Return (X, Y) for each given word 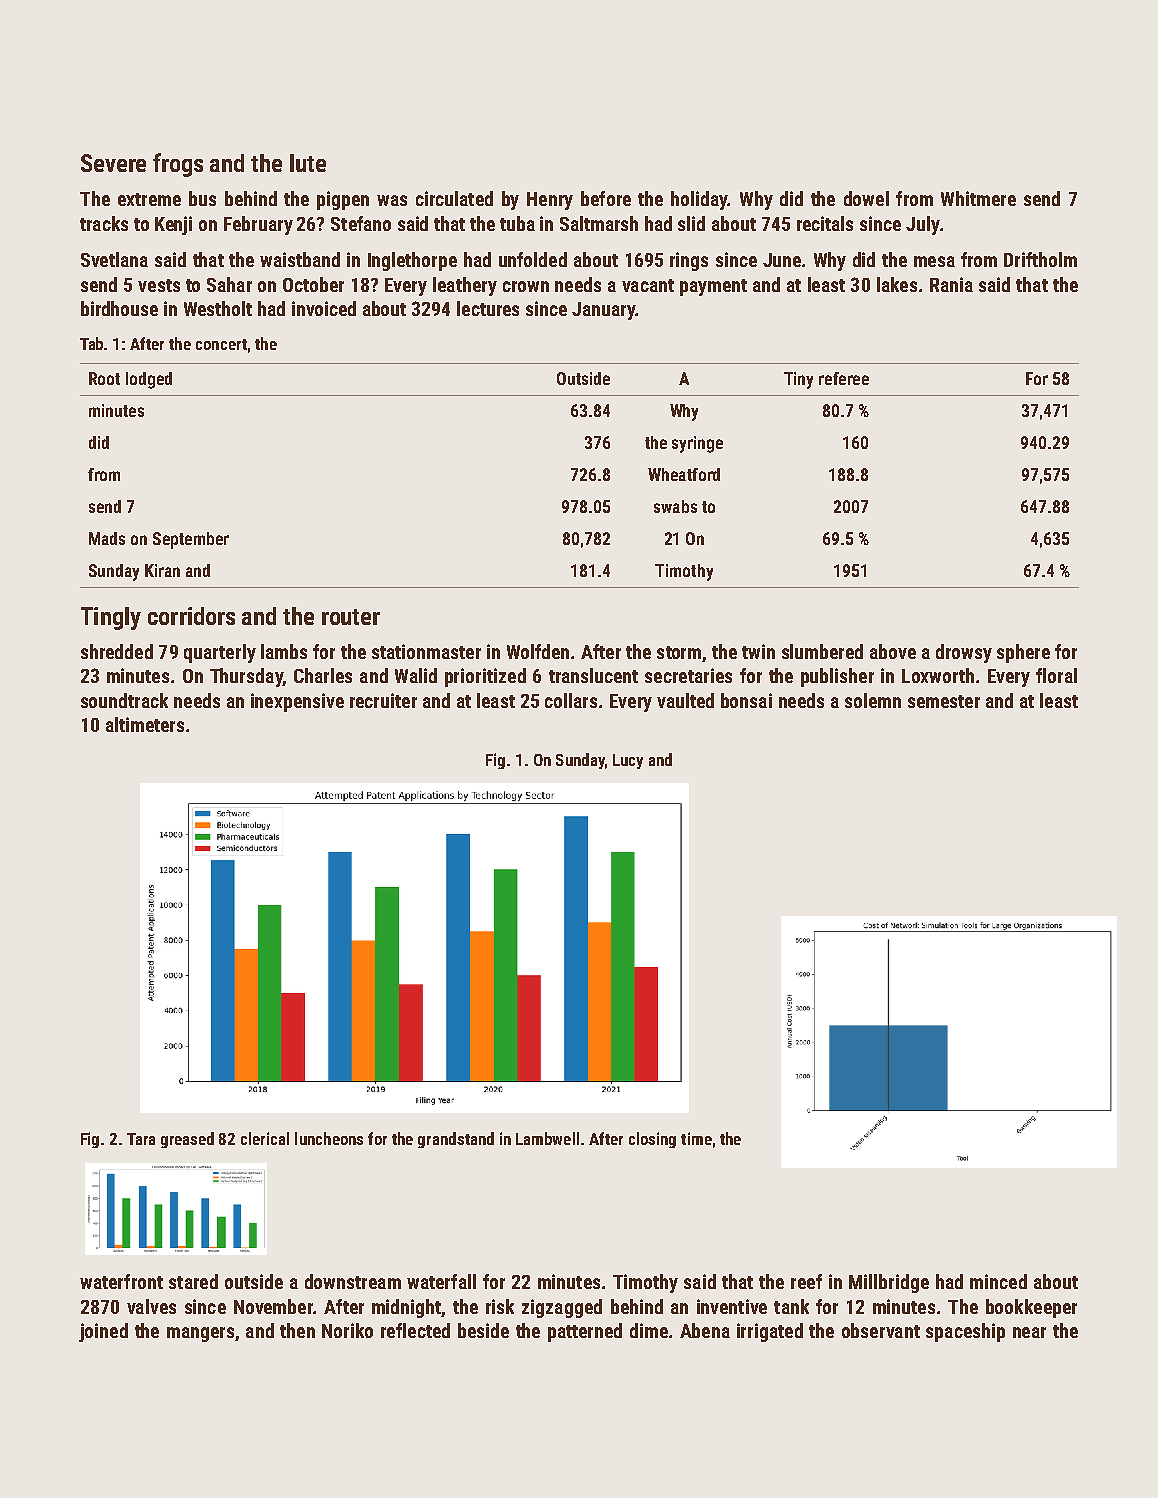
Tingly (111, 618)
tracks (104, 223)
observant (881, 1330)
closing (652, 1140)
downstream (353, 1281)
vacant (648, 285)
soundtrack (124, 700)
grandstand (456, 1140)
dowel (866, 198)
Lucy (628, 761)
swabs (675, 506)
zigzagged (562, 1308)
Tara (141, 1139)
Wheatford (684, 474)
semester (944, 701)
